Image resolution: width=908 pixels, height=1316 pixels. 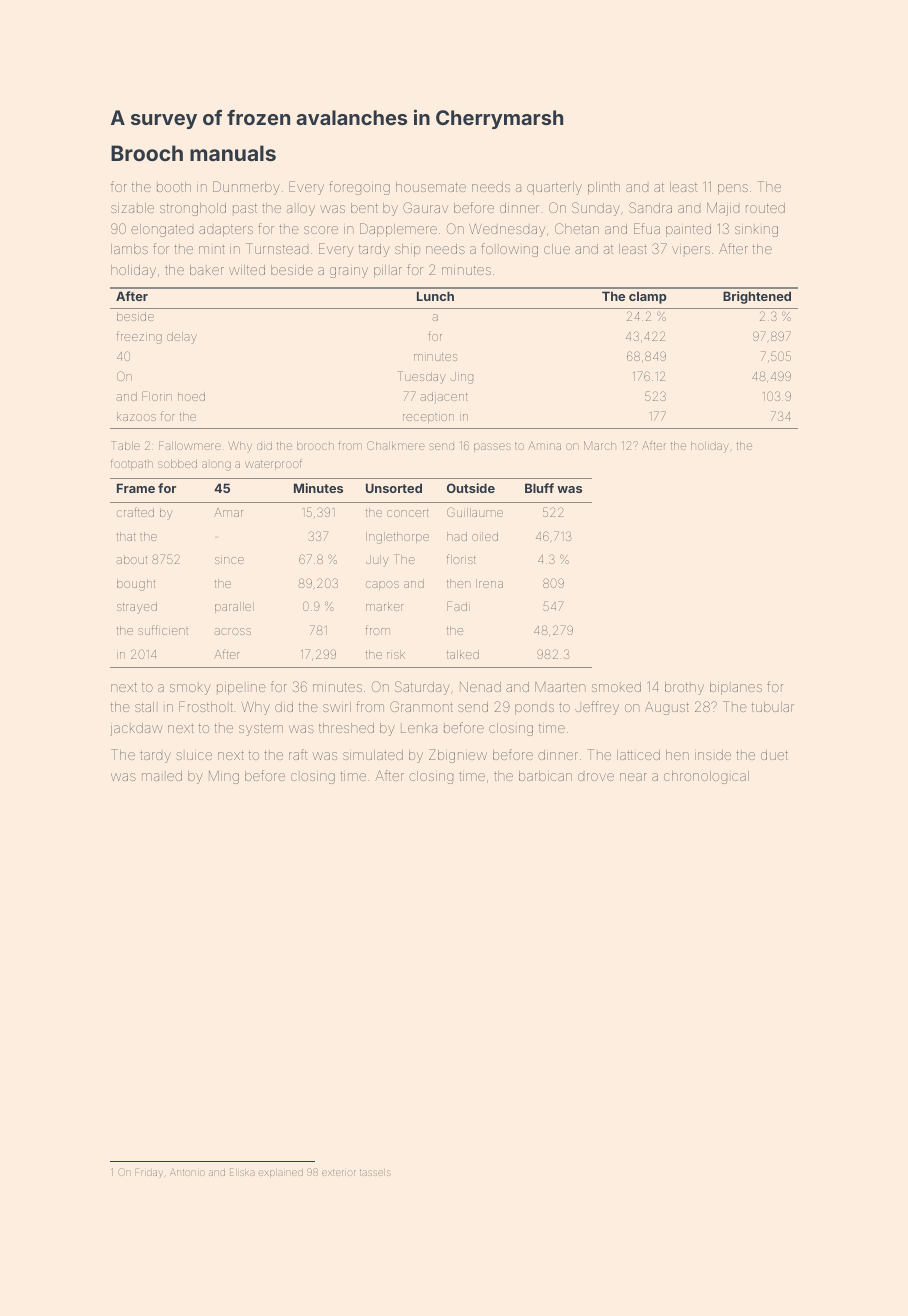 What do you see at coordinates (163, 630) in the screenshot?
I see `sufficient` at bounding box center [163, 630].
